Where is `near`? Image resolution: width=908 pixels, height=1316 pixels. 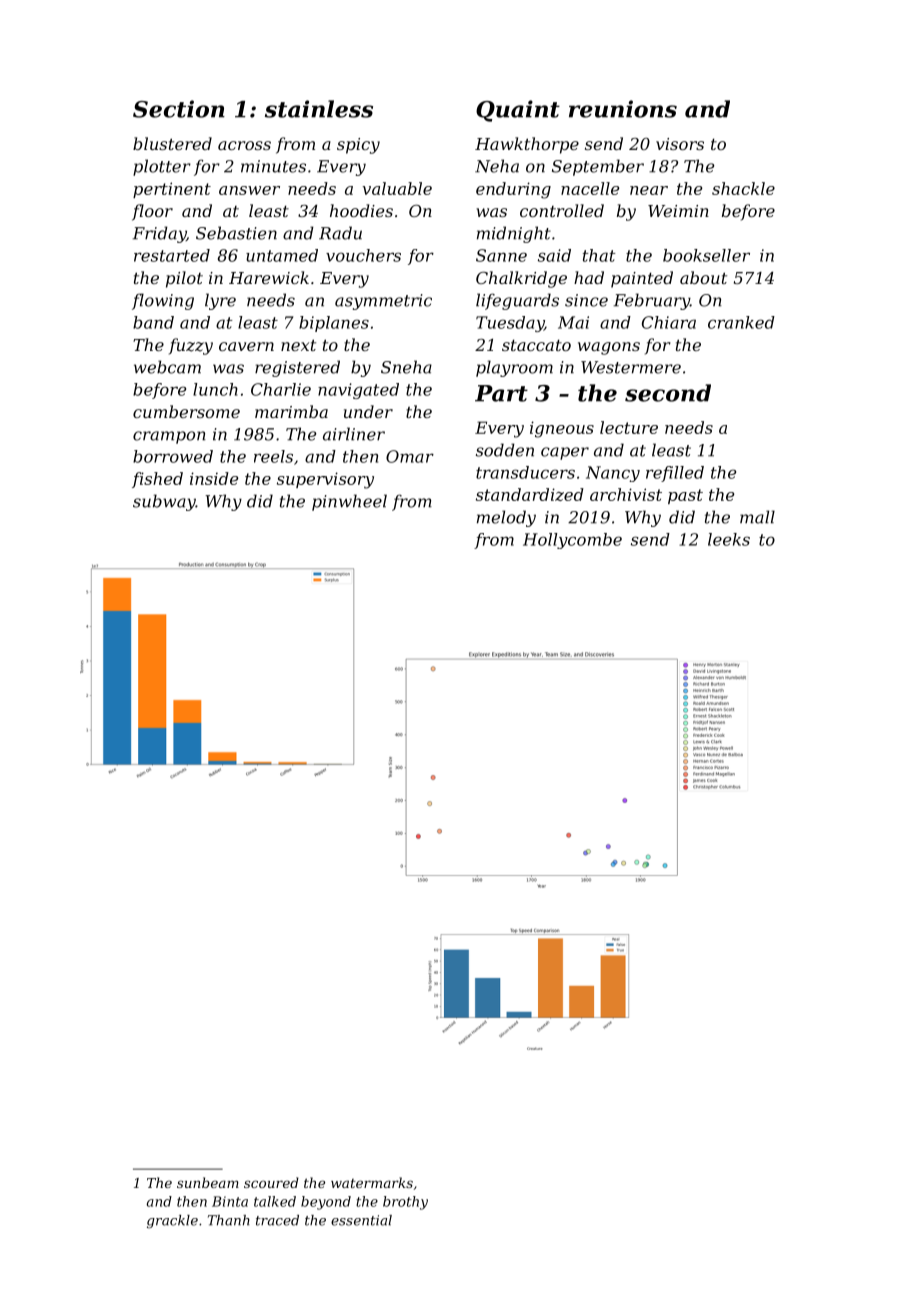 near is located at coordinates (649, 190).
